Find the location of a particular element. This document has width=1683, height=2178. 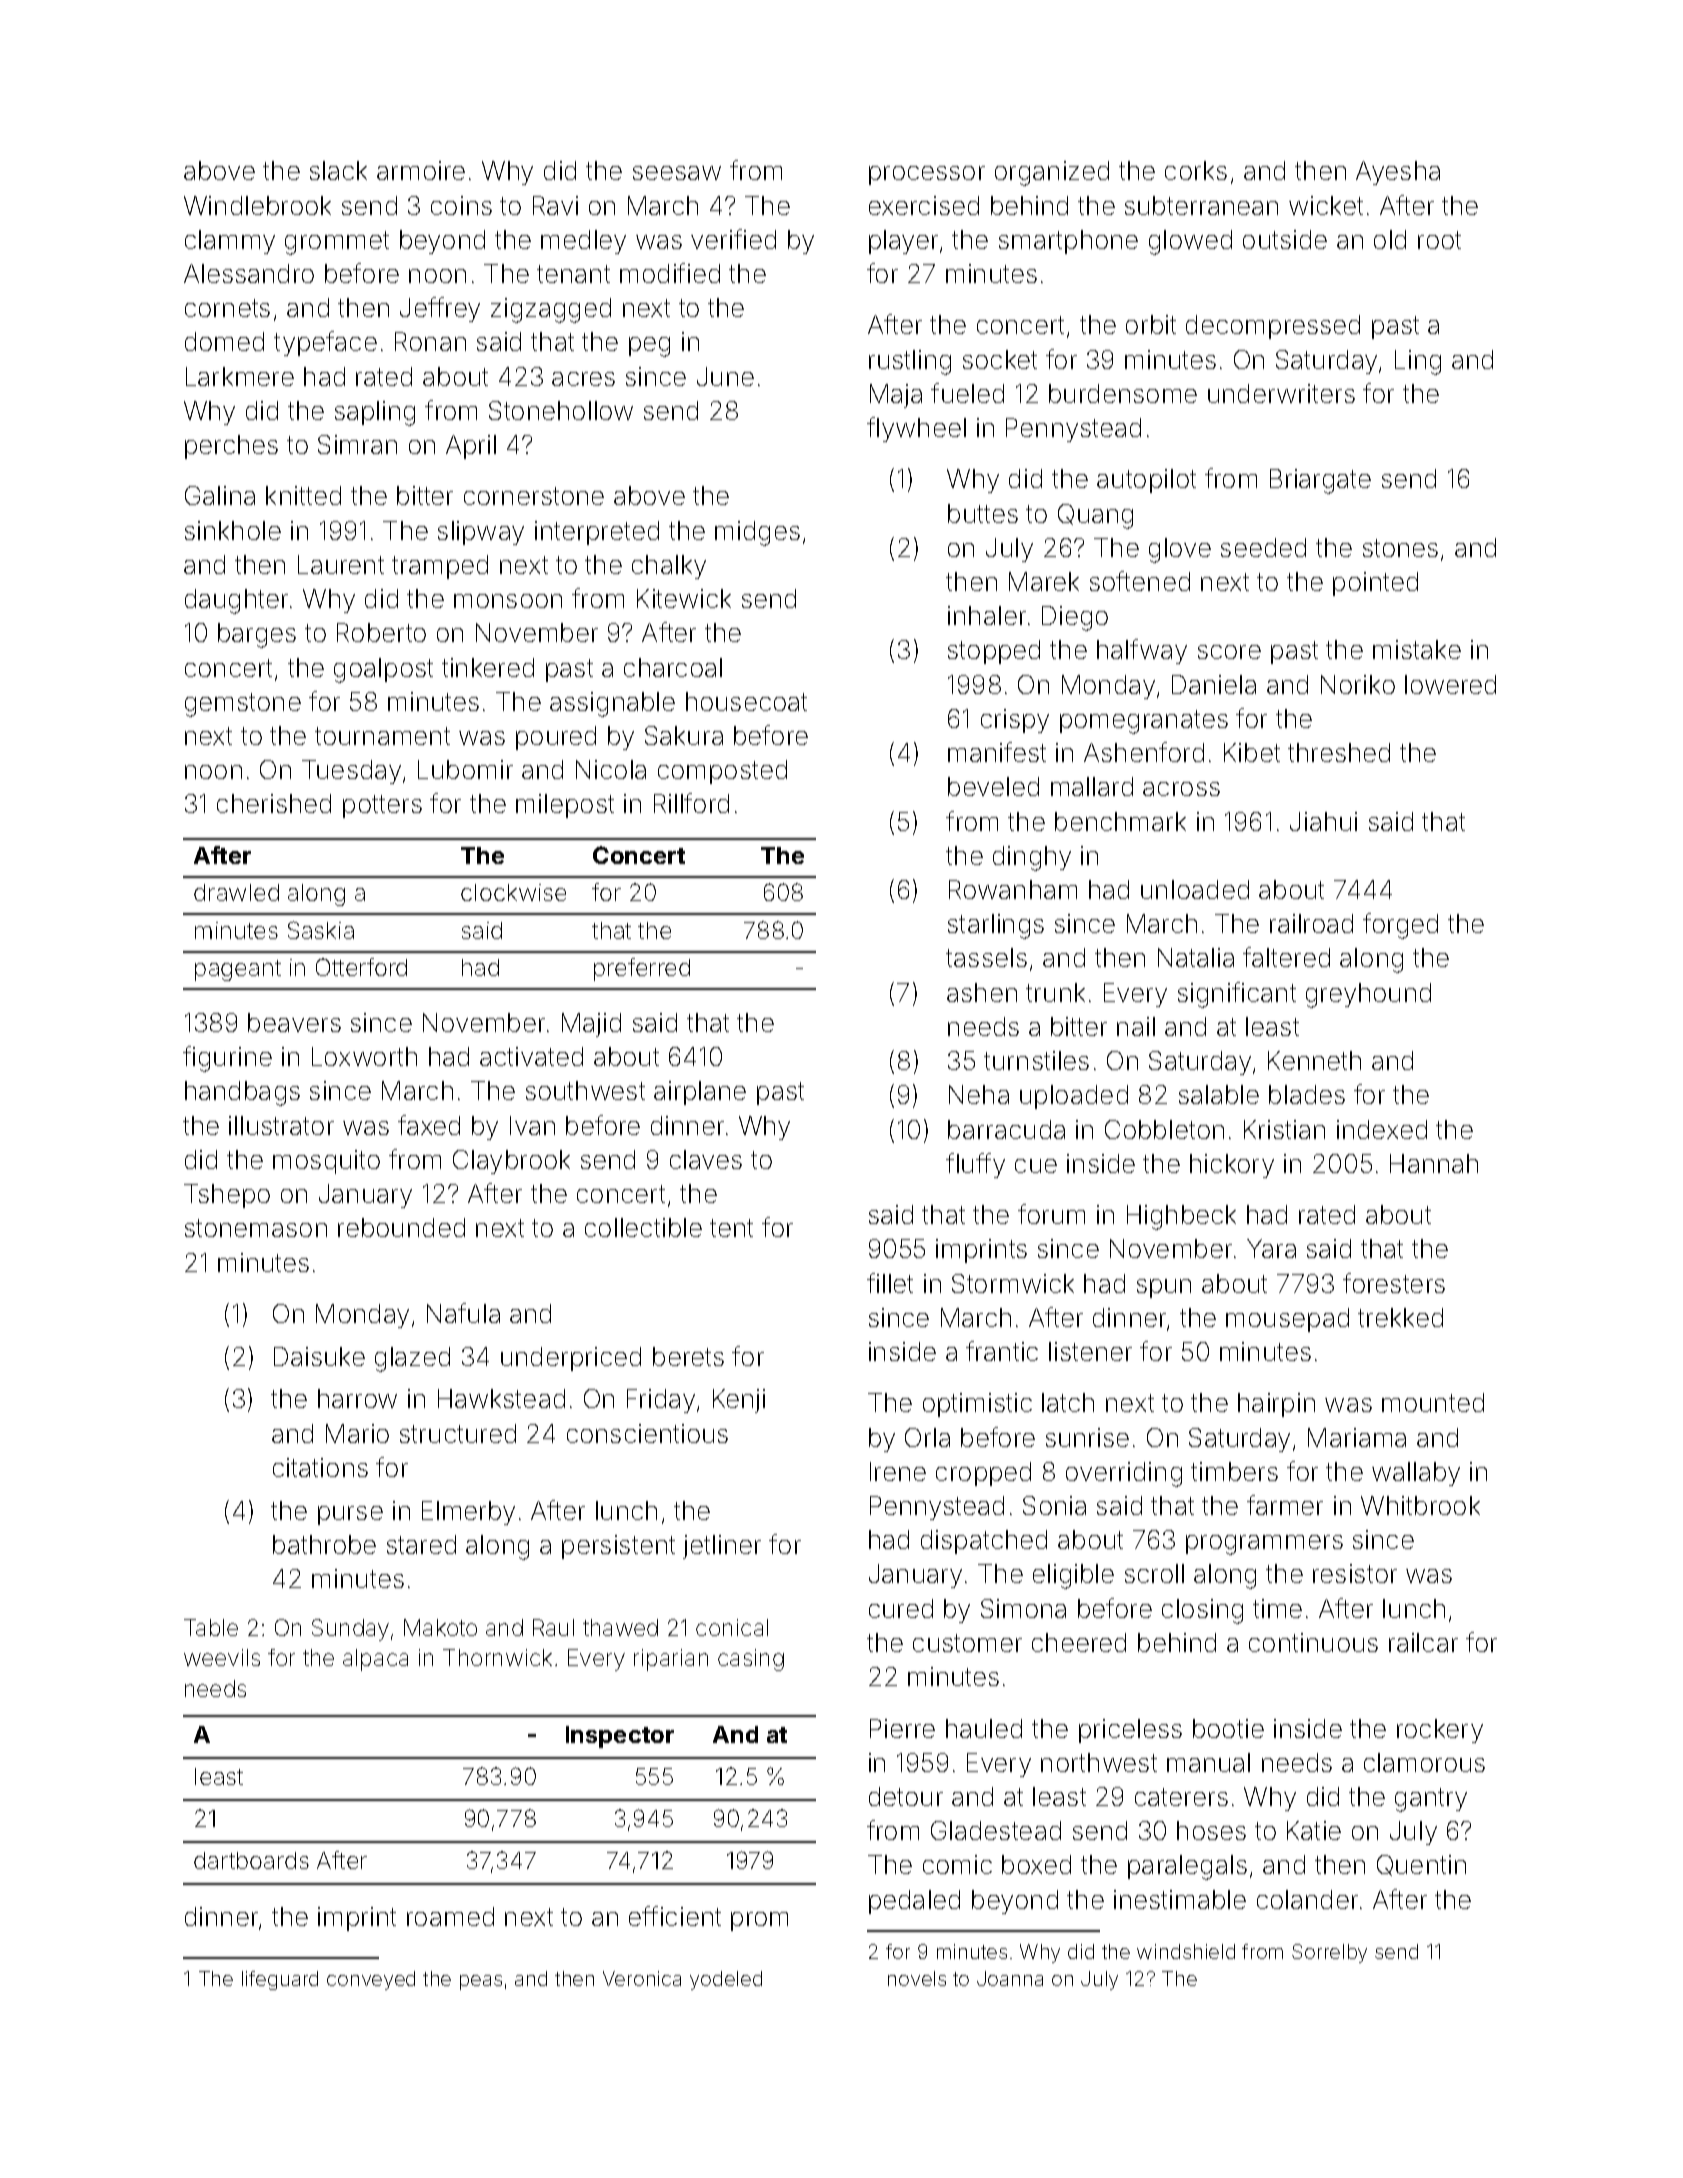

verified is located at coordinates (733, 239).
